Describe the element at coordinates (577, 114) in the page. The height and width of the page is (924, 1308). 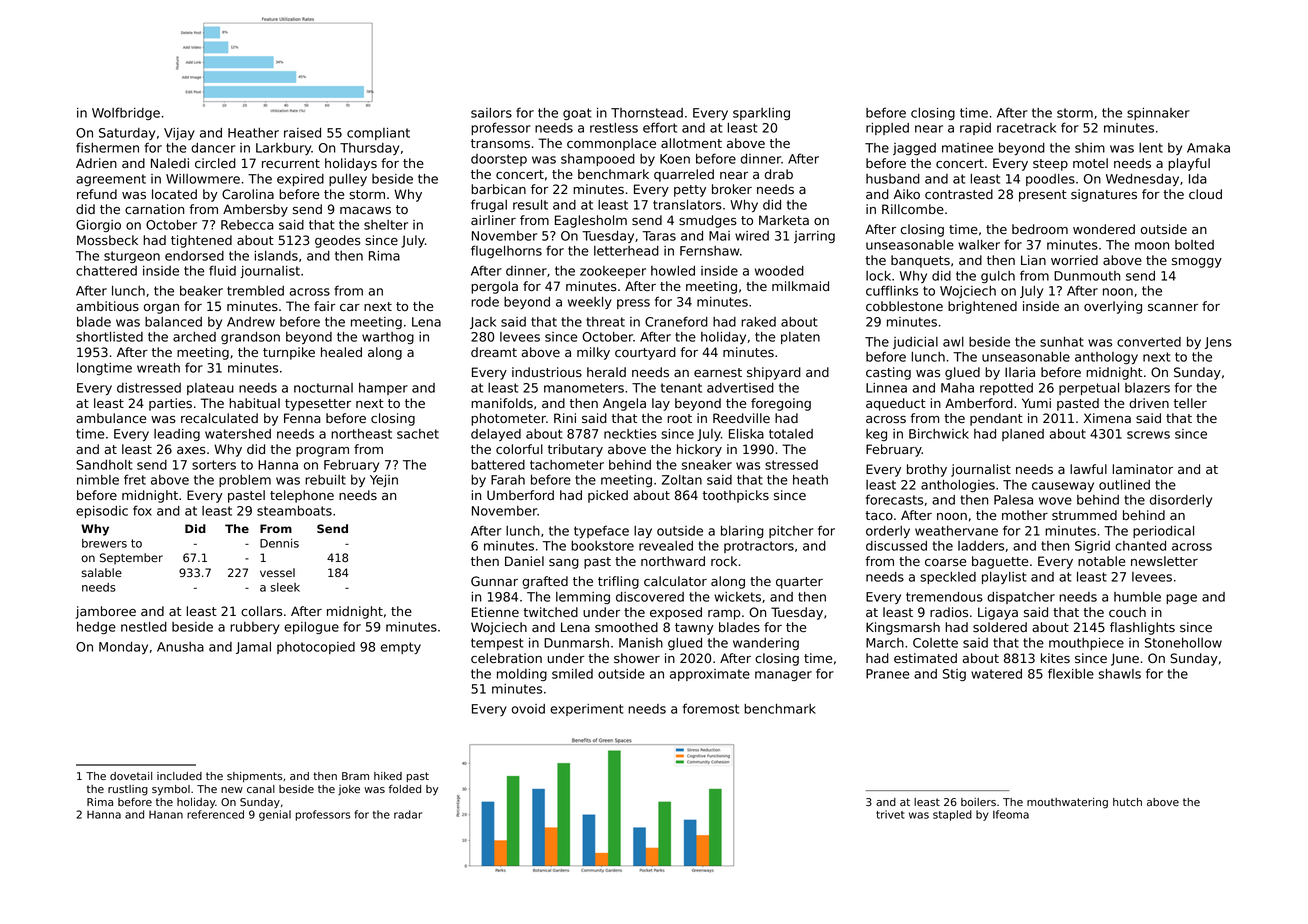
I see `goat` at that location.
